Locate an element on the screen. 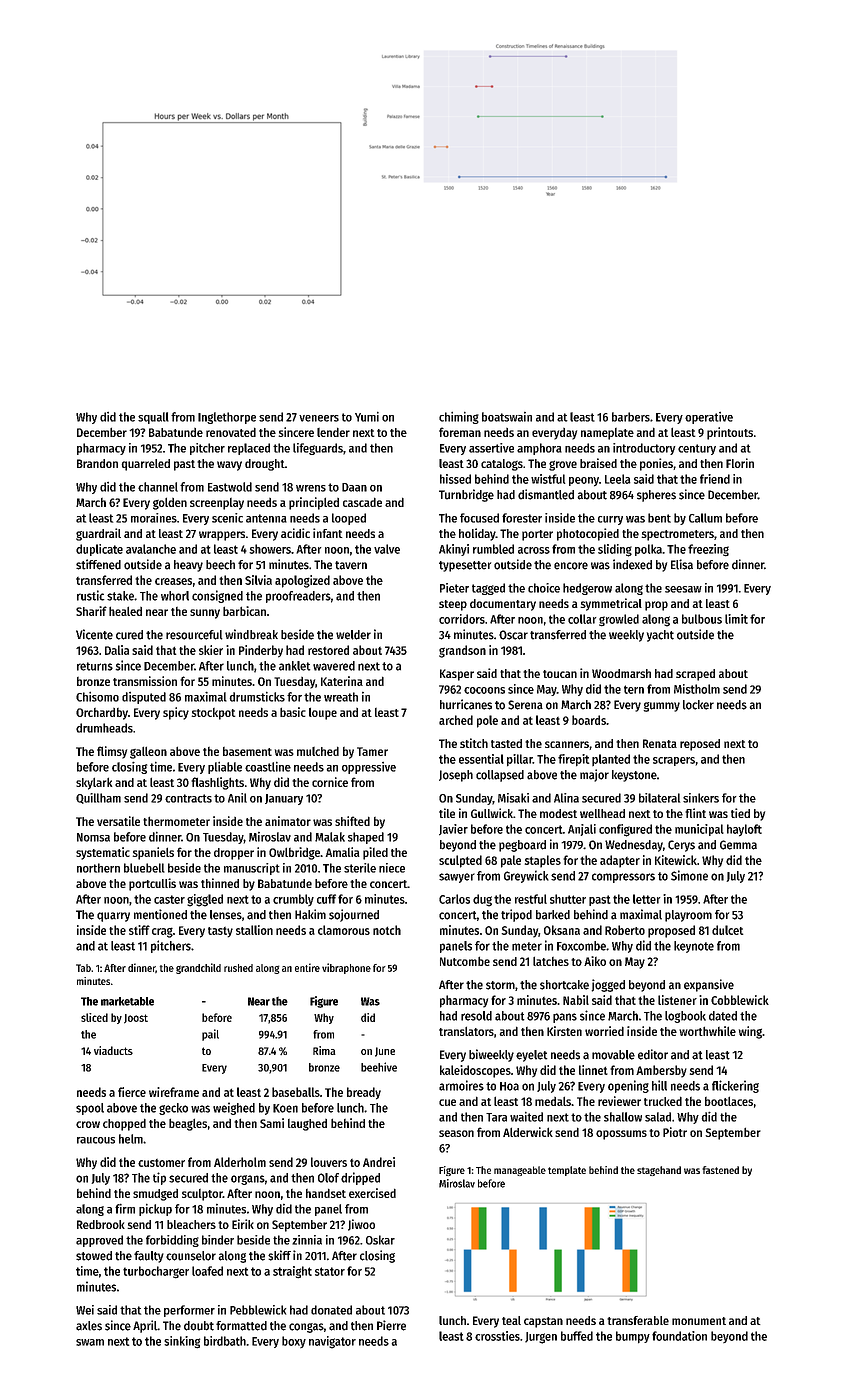 The width and height of the screenshot is (849, 1400). screenplay is located at coordinates (217, 504).
